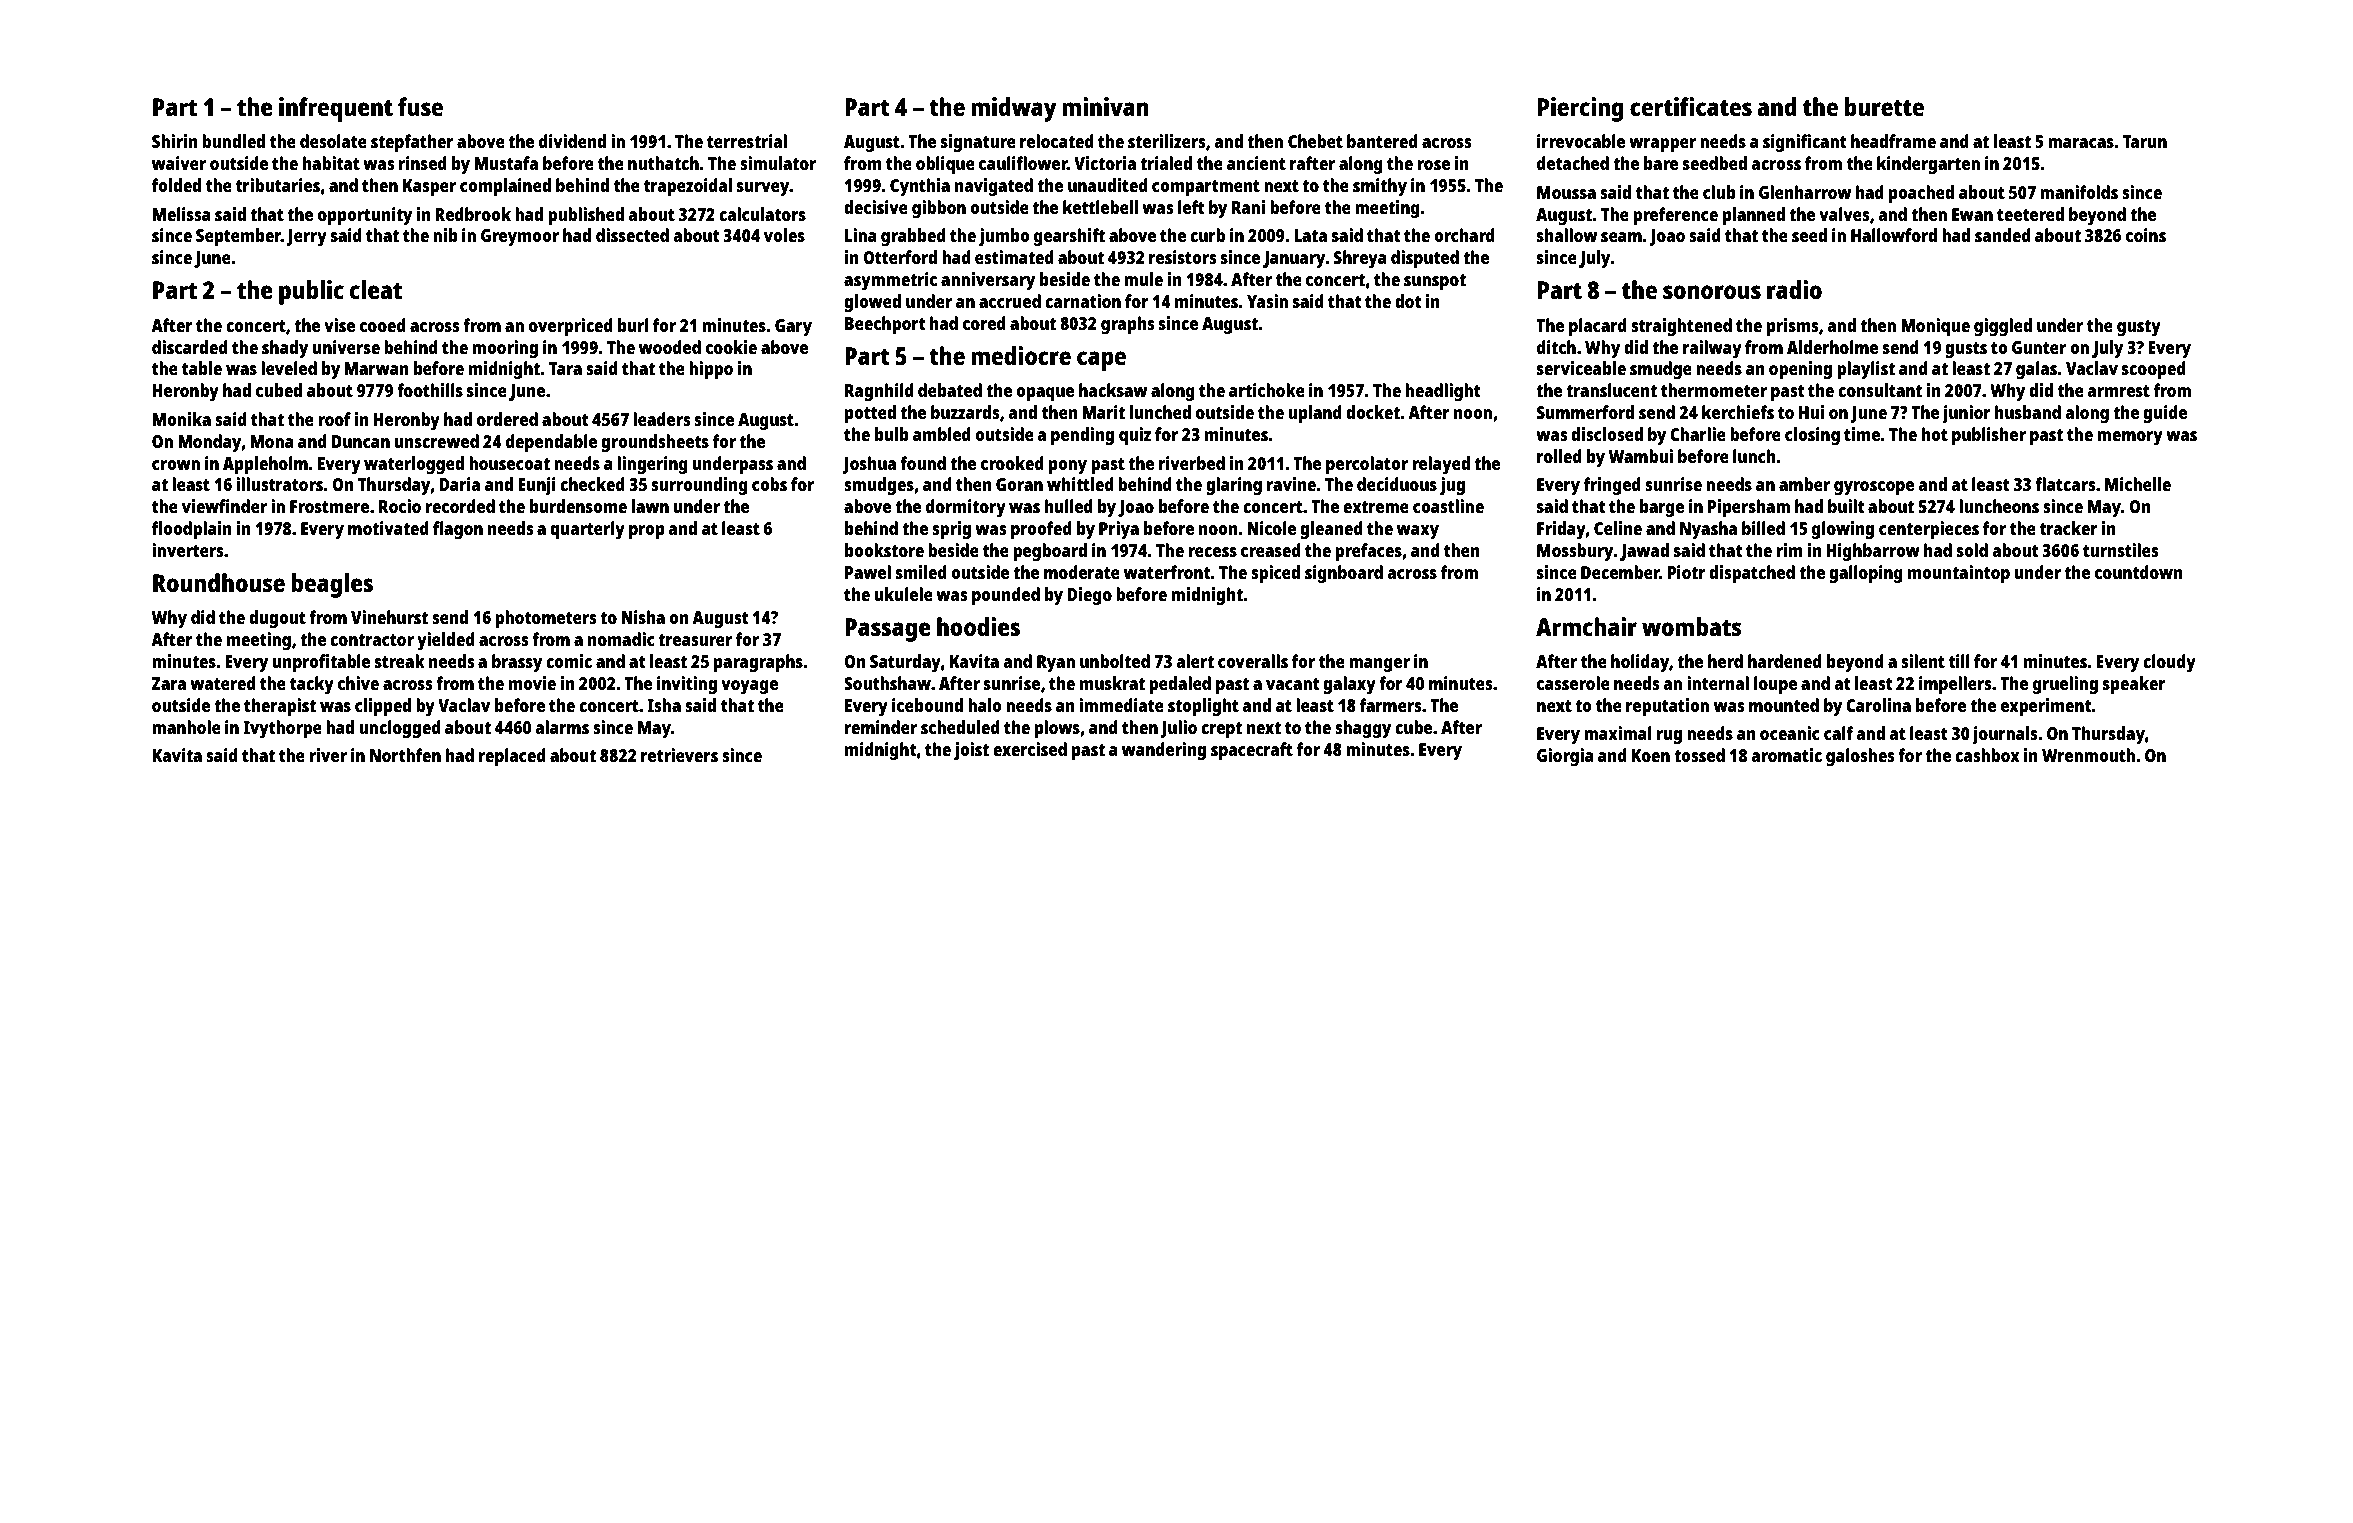 Image resolution: width=2353 pixels, height=1523 pixels. What do you see at coordinates (175, 141) in the document?
I see `Shirin` at bounding box center [175, 141].
